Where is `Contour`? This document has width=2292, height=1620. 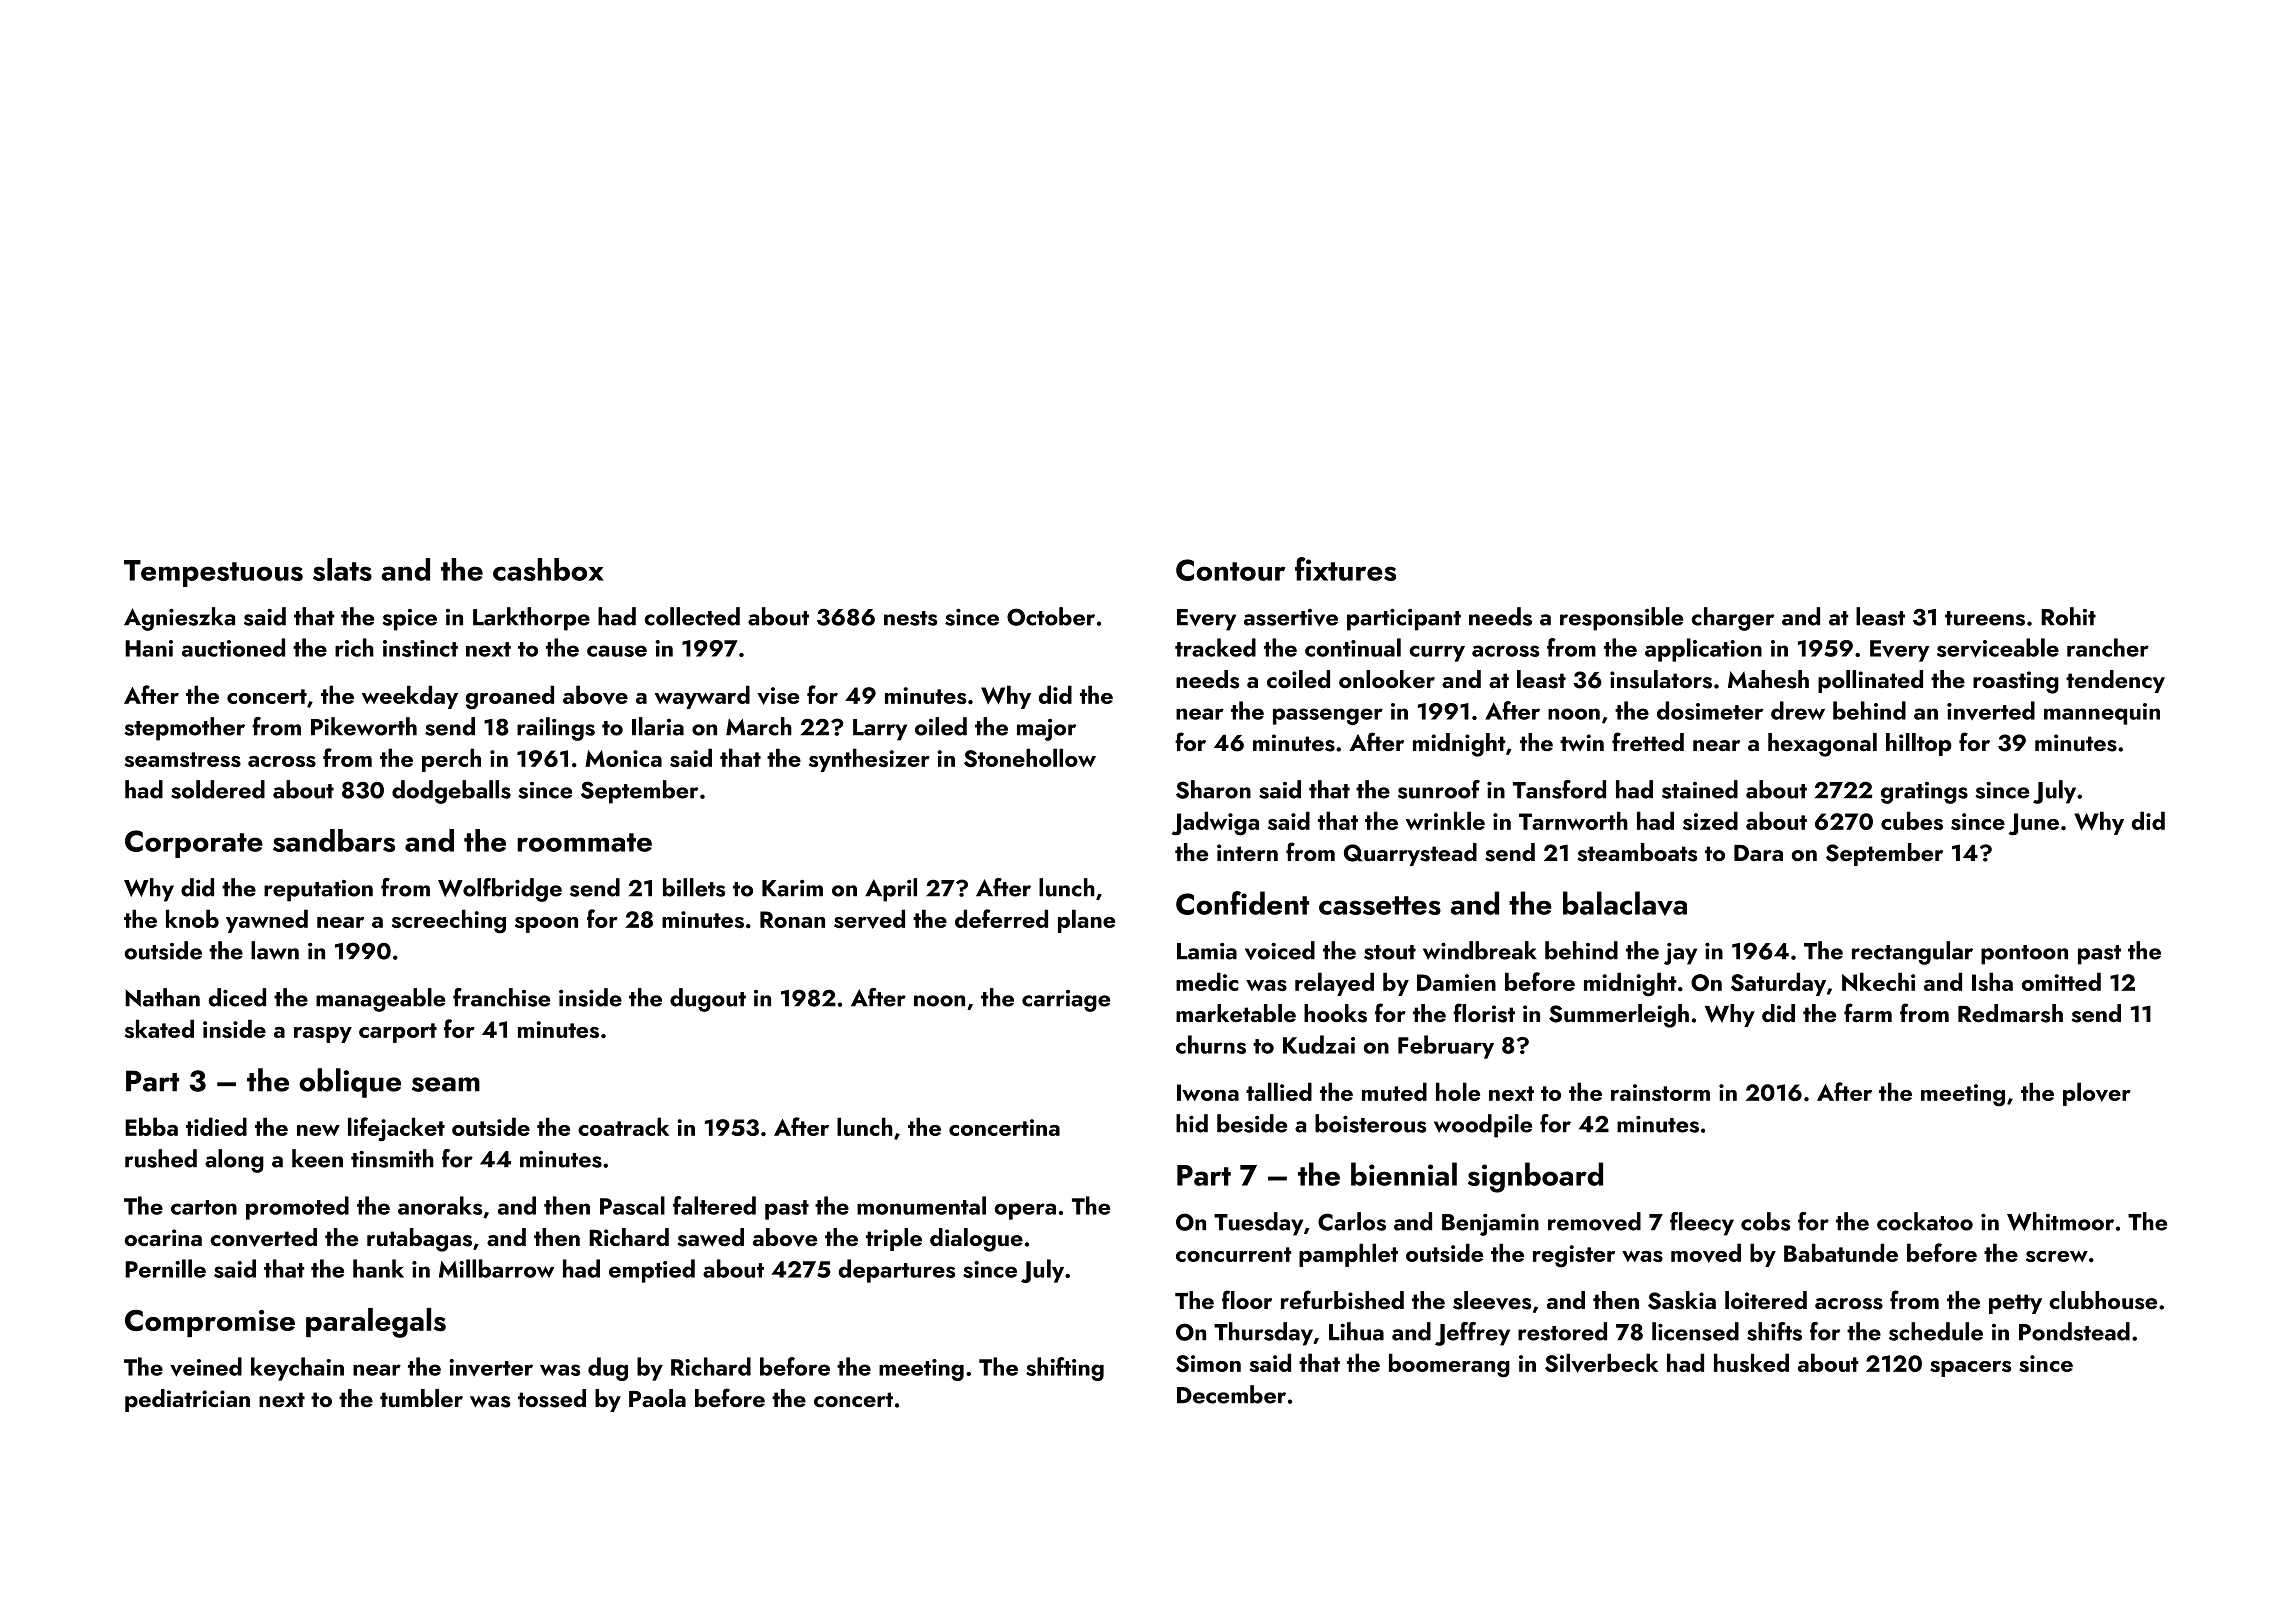
Contour is located at coordinates (1230, 570).
